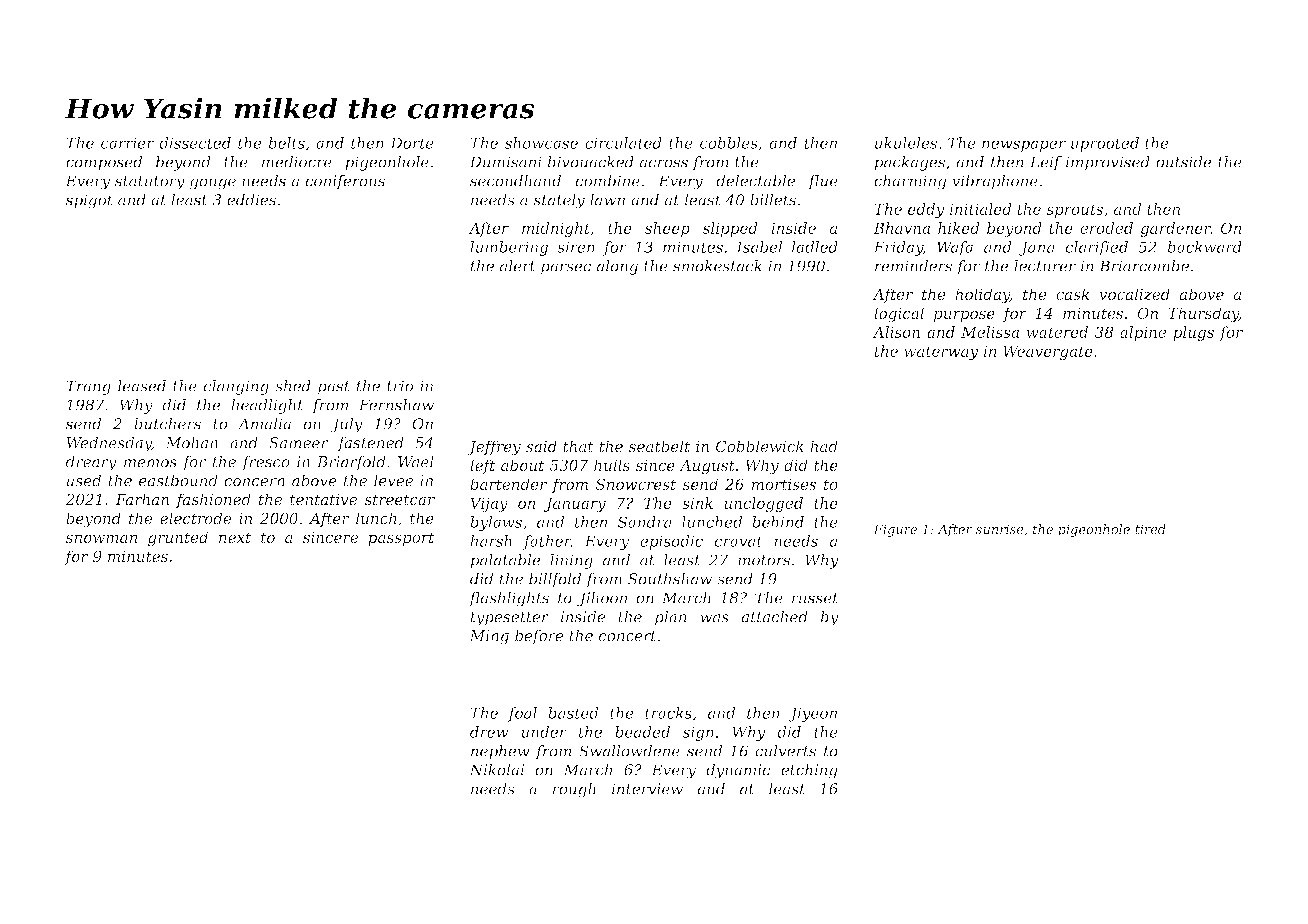 The width and height of the document is (1308, 924). What do you see at coordinates (496, 770) in the document?
I see `Nikolai` at bounding box center [496, 770].
